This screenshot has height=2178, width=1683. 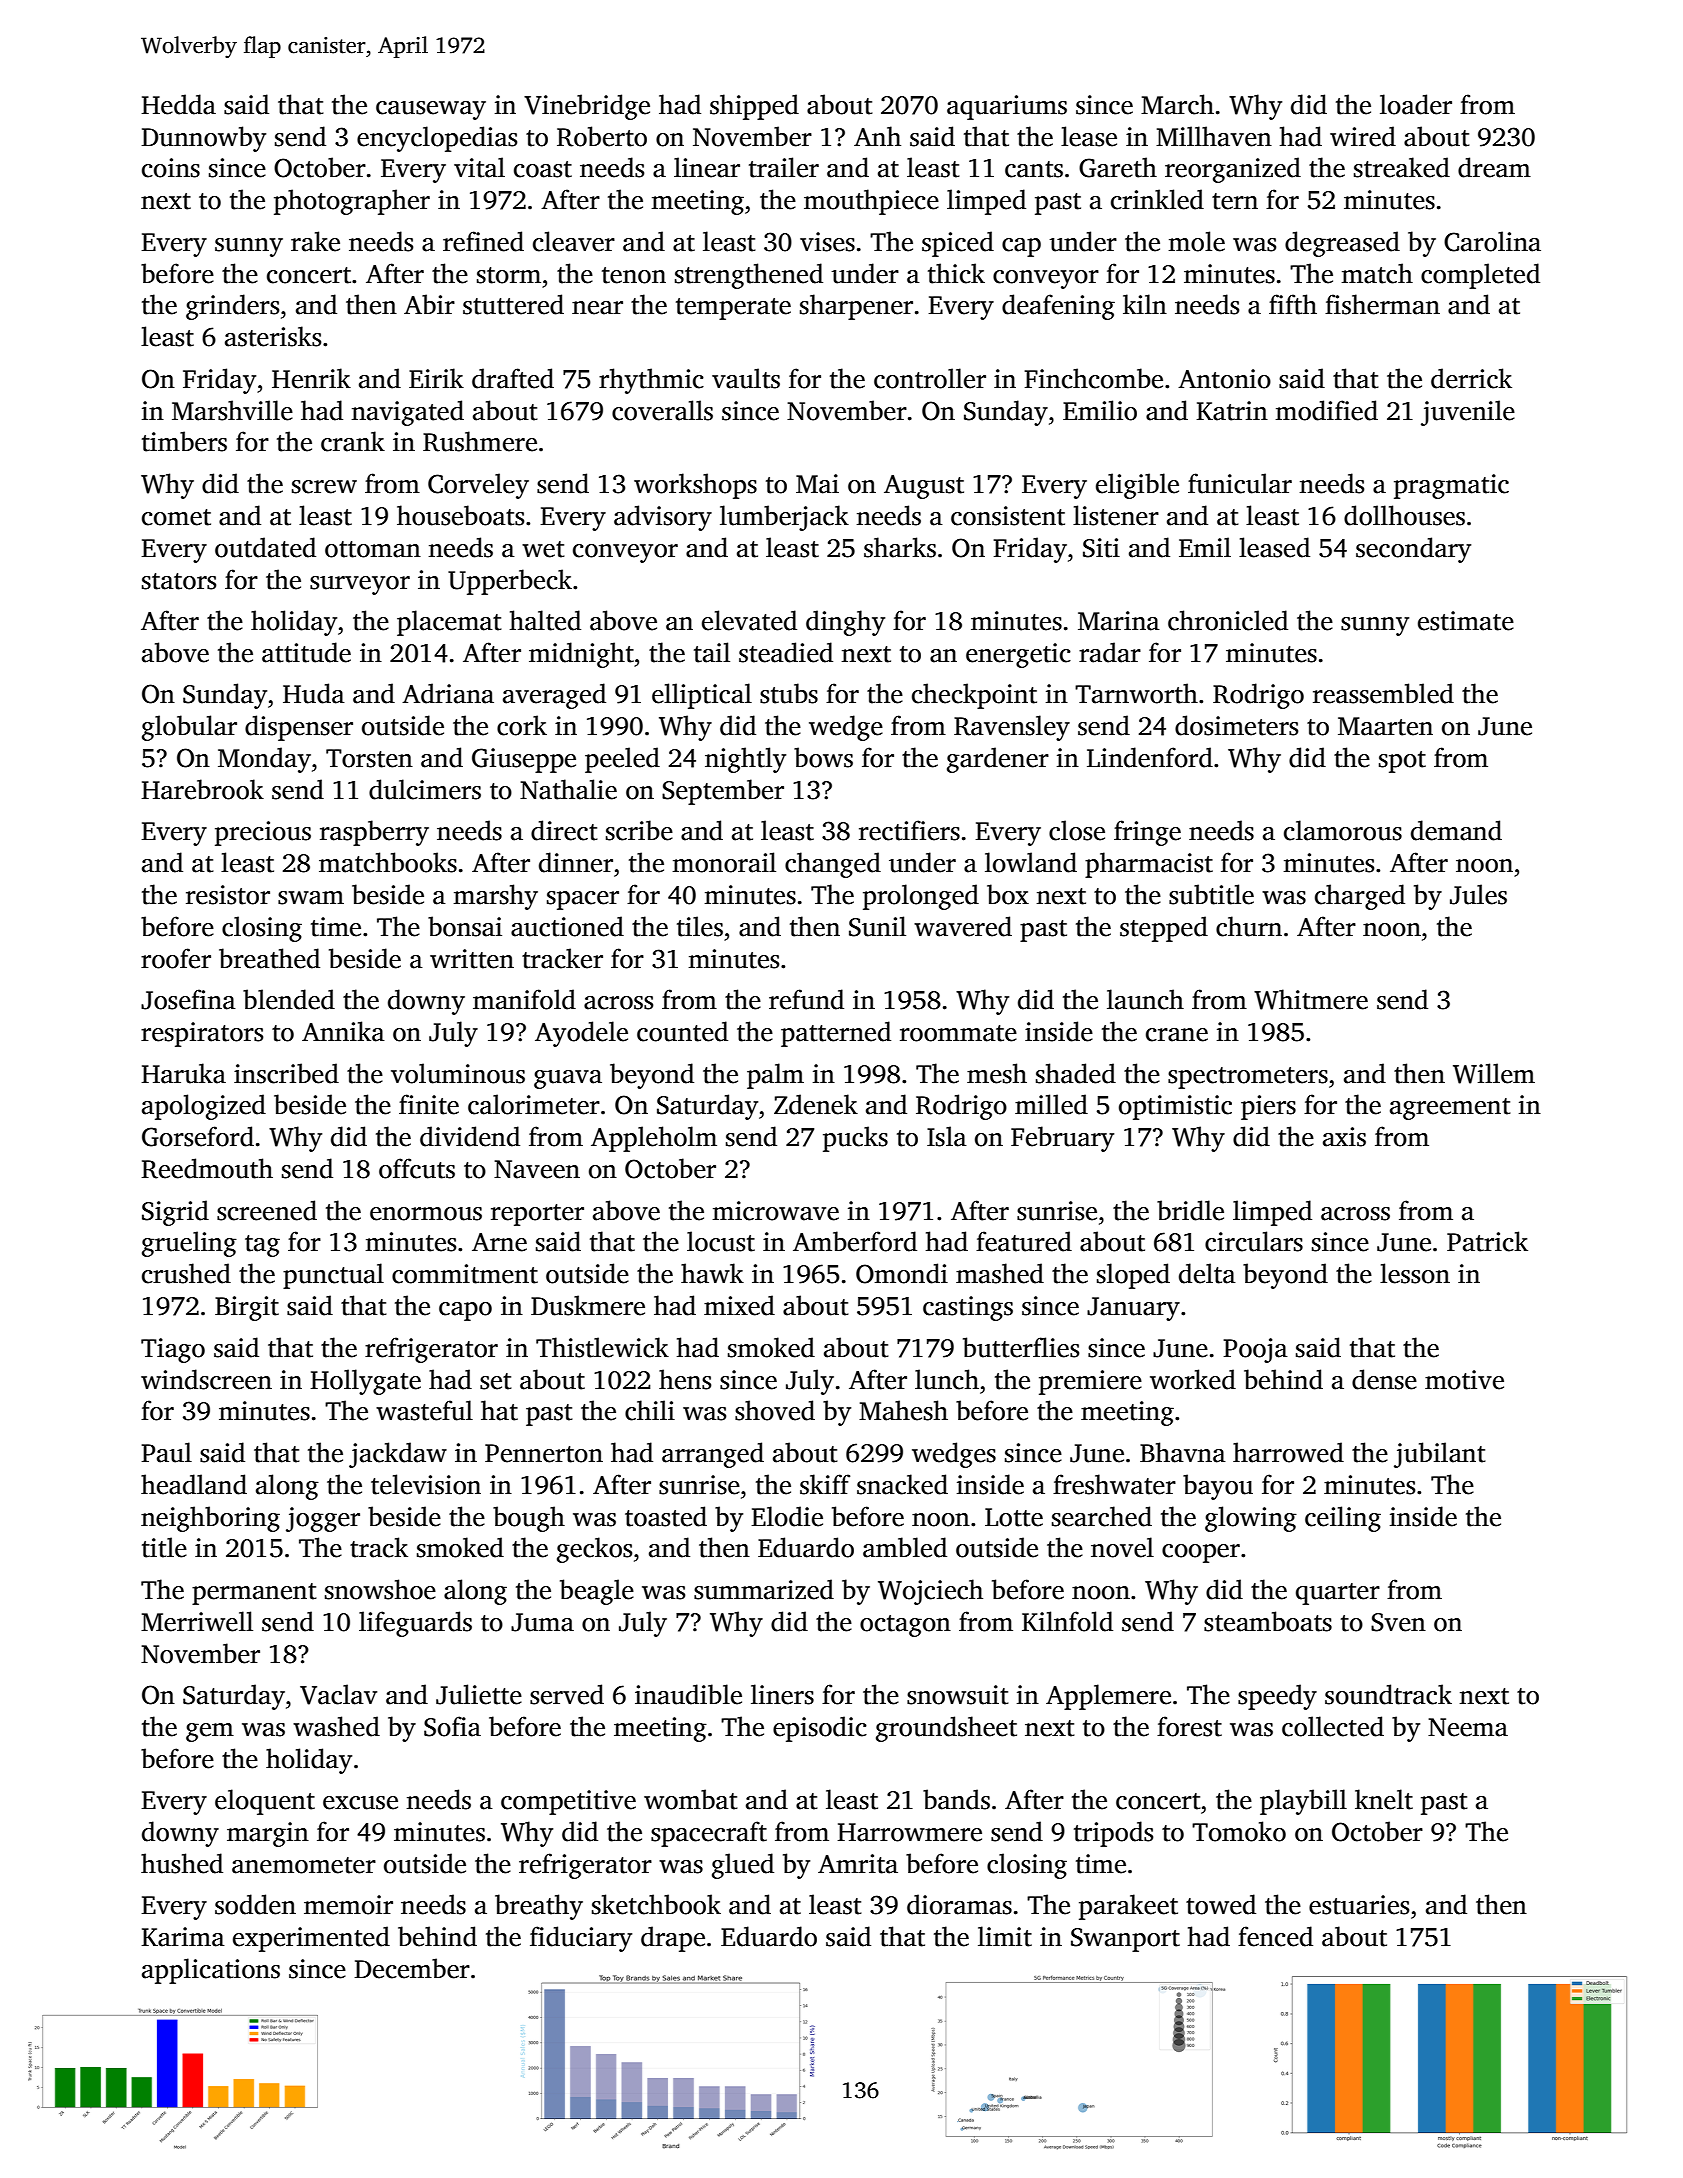 I want to click on fenced, so click(x=1275, y=1936).
